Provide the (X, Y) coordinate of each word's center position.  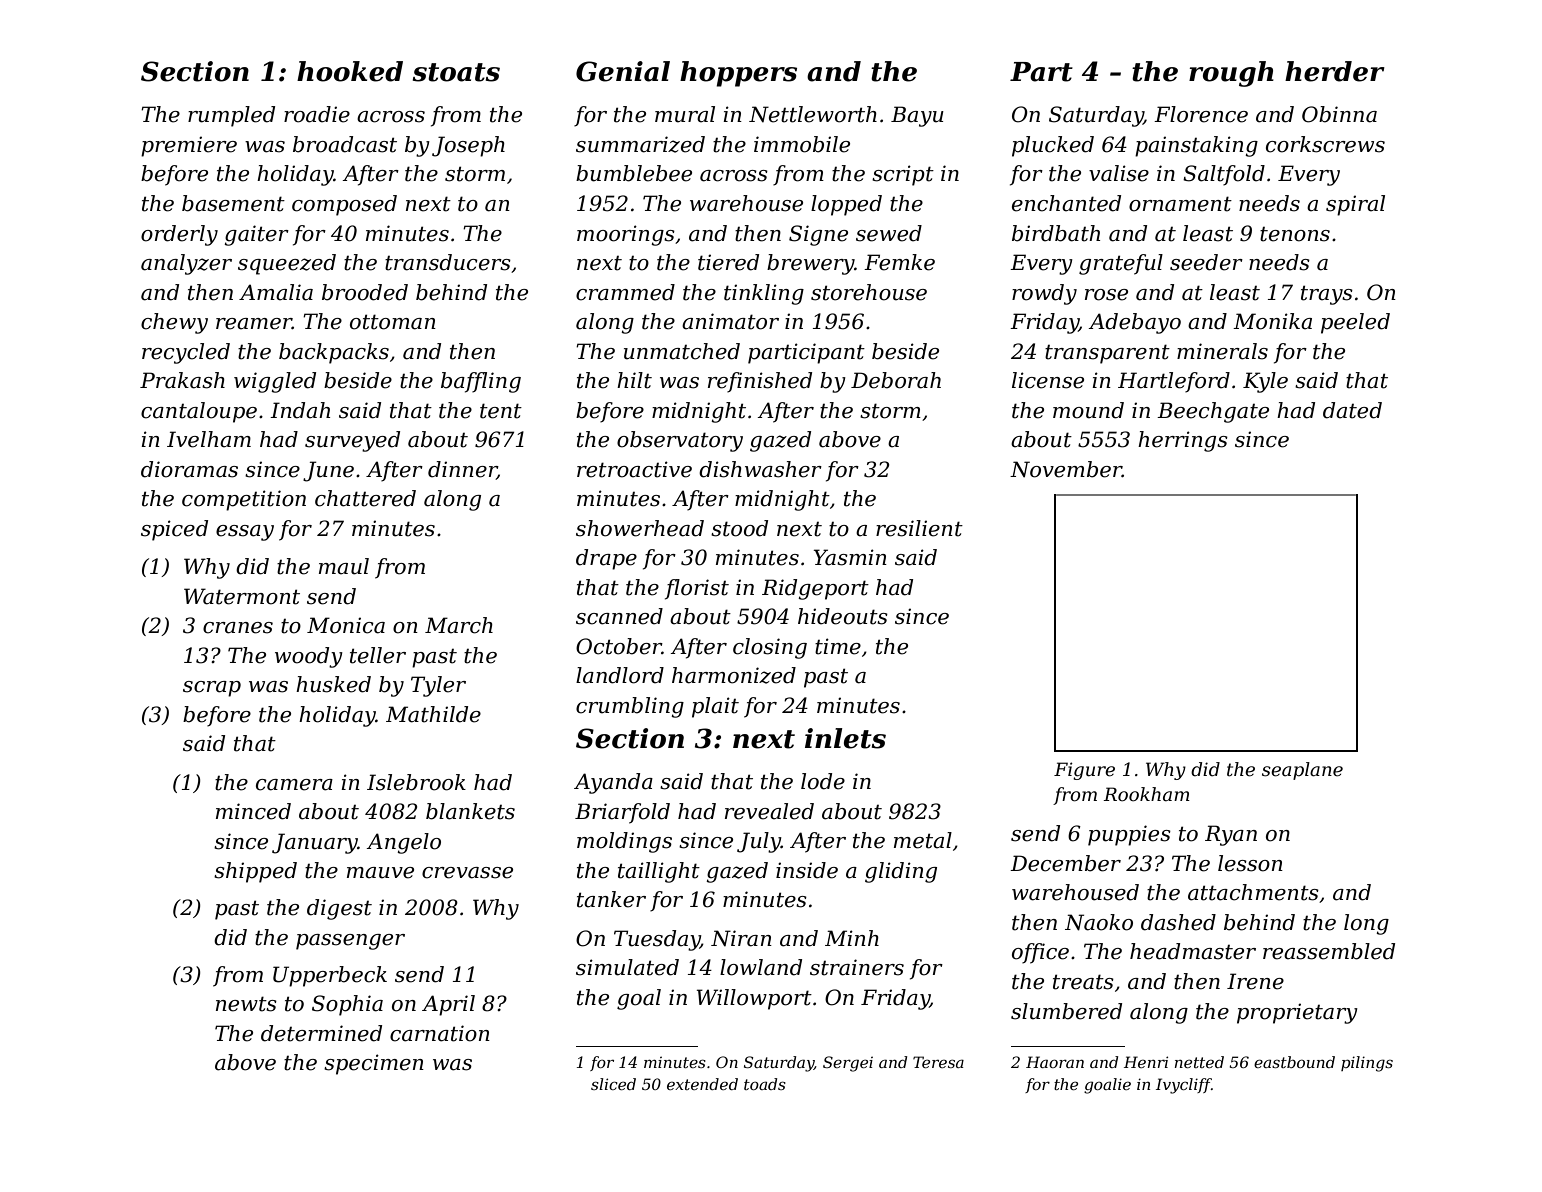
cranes (238, 628)
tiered (728, 262)
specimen (374, 1064)
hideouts (843, 616)
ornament (1180, 204)
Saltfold (1224, 175)
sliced (613, 1084)
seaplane (1302, 771)
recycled (186, 353)
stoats (456, 72)
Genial (623, 71)
